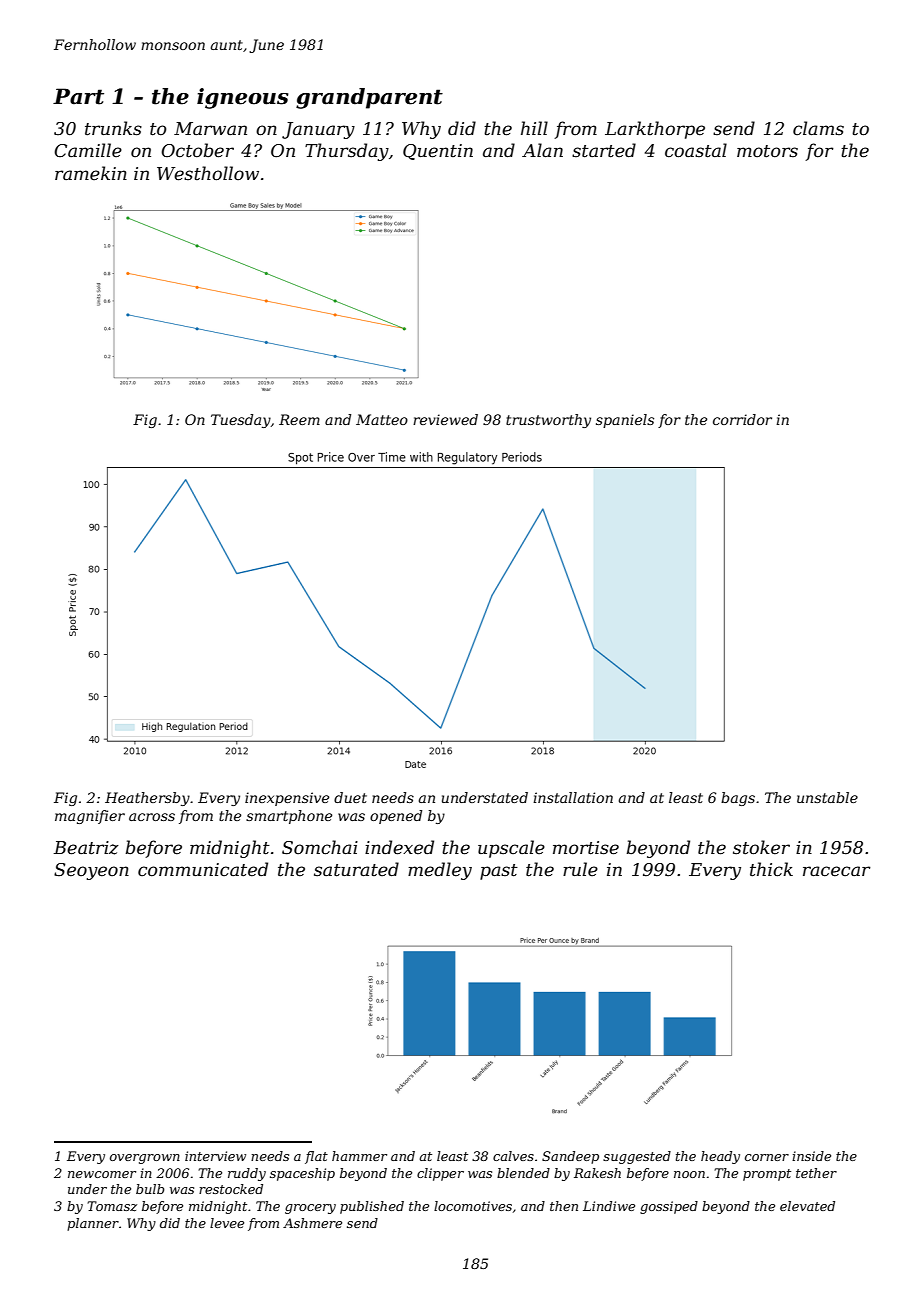 This image has width=924, height=1311. I want to click on hammer, so click(359, 1156).
